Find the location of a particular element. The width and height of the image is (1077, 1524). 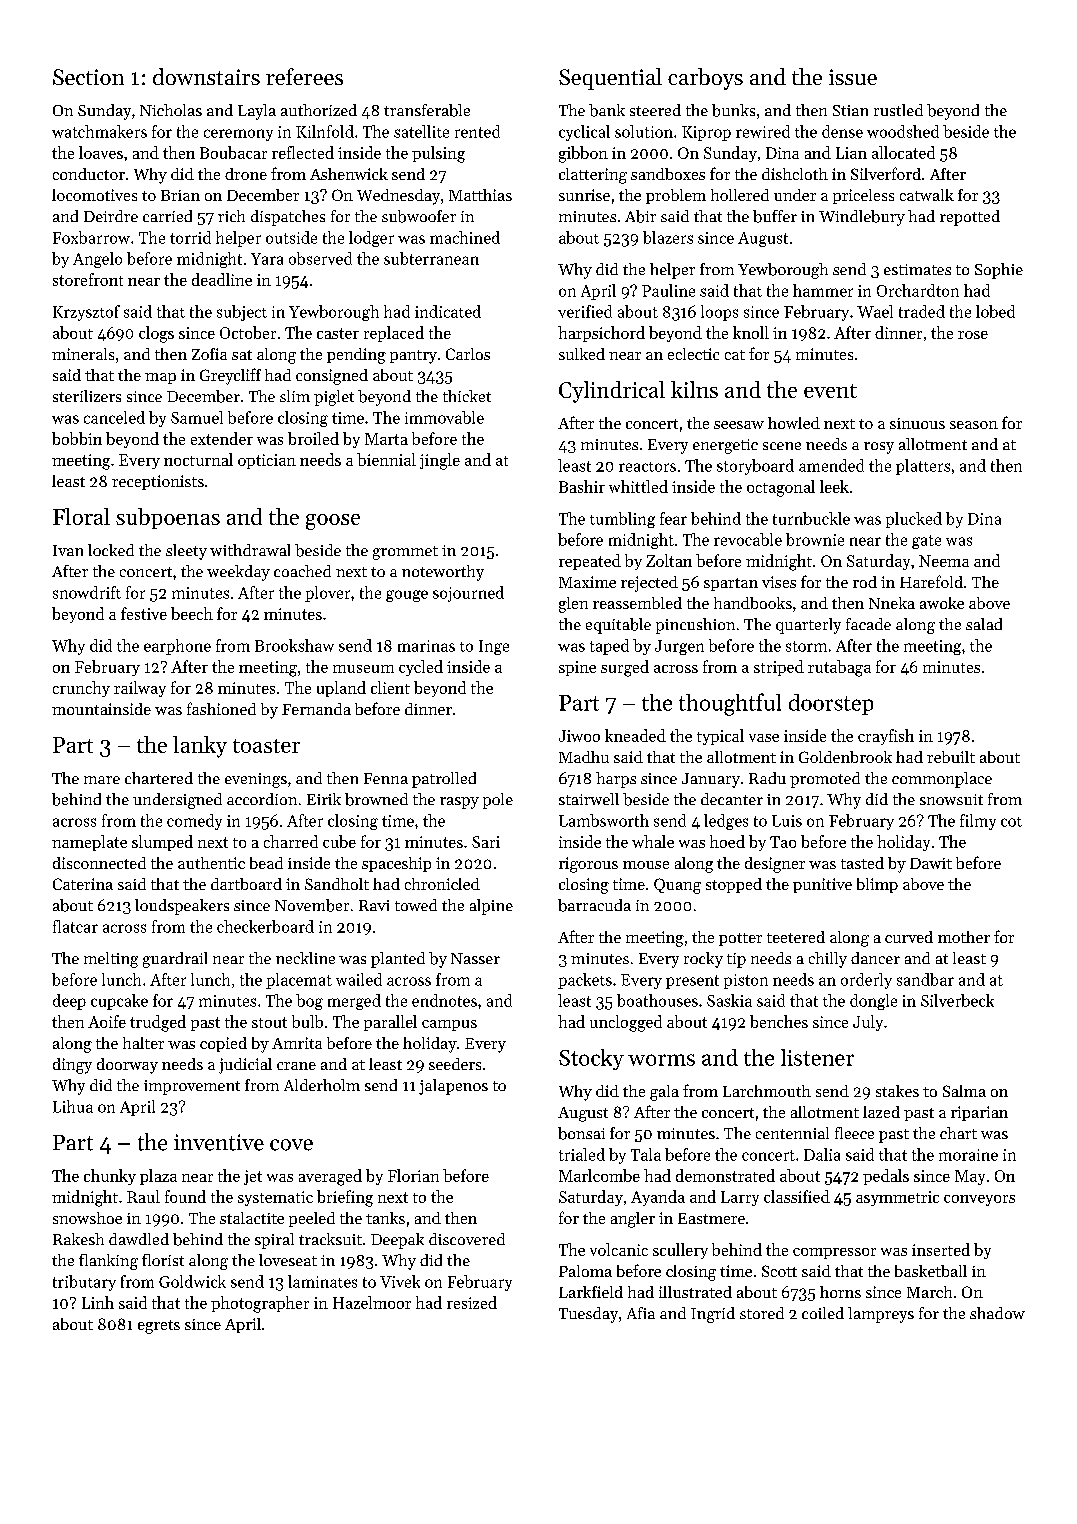

Salma is located at coordinates (964, 1091).
